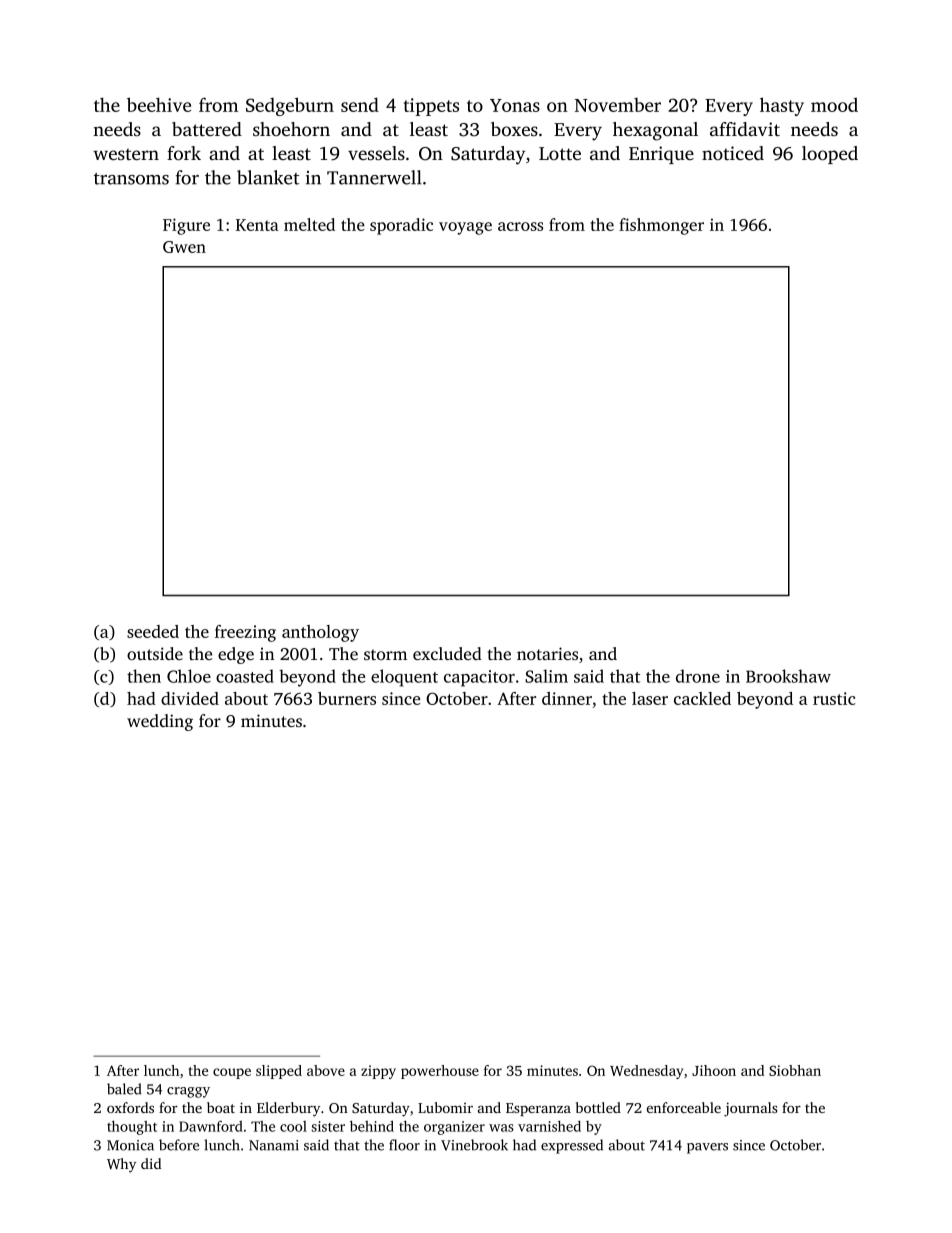 This screenshot has width=952, height=1233. What do you see at coordinates (474, 1145) in the screenshot?
I see `Vinebrook` at bounding box center [474, 1145].
